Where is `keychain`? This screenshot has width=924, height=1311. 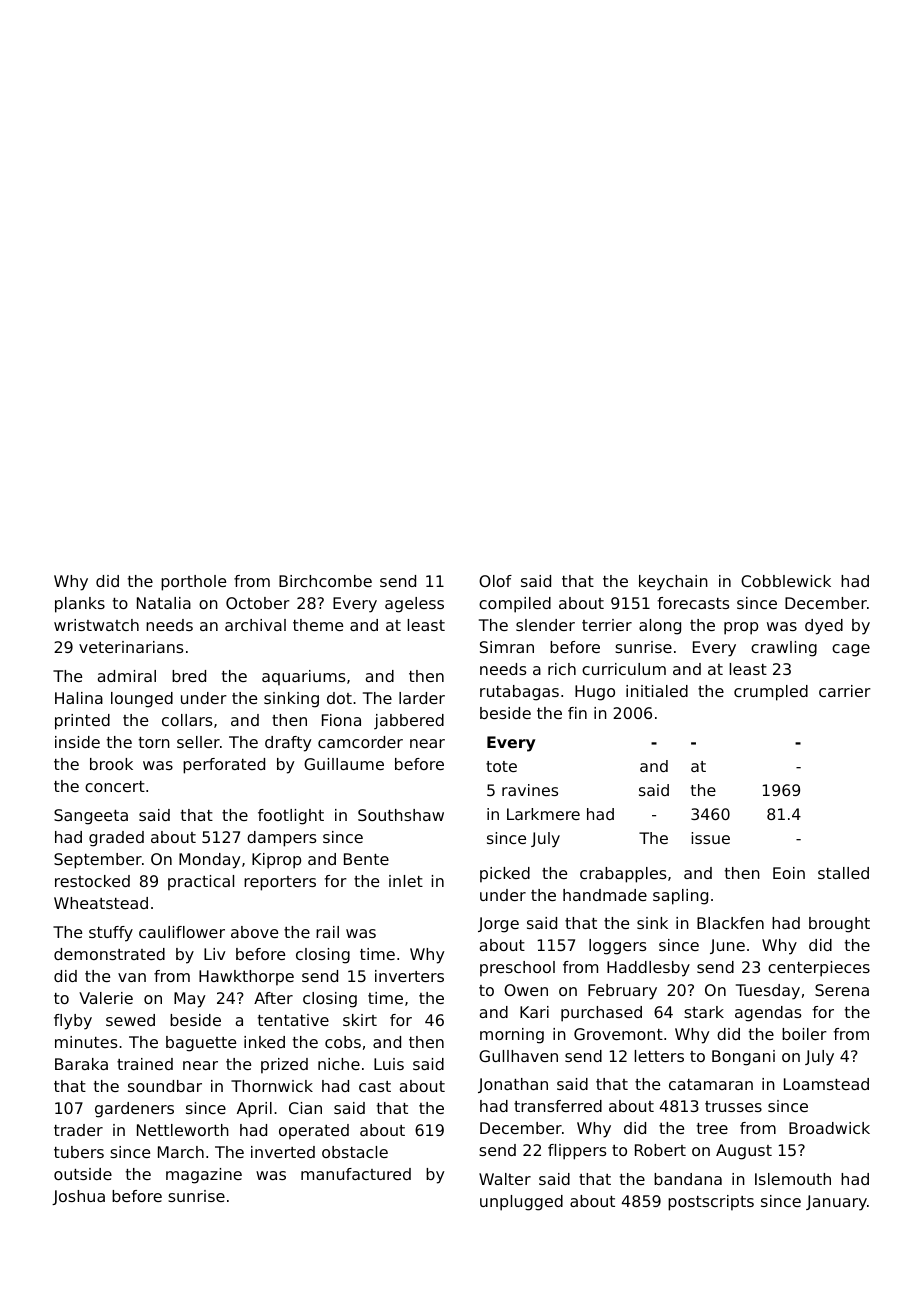 keychain is located at coordinates (673, 583).
